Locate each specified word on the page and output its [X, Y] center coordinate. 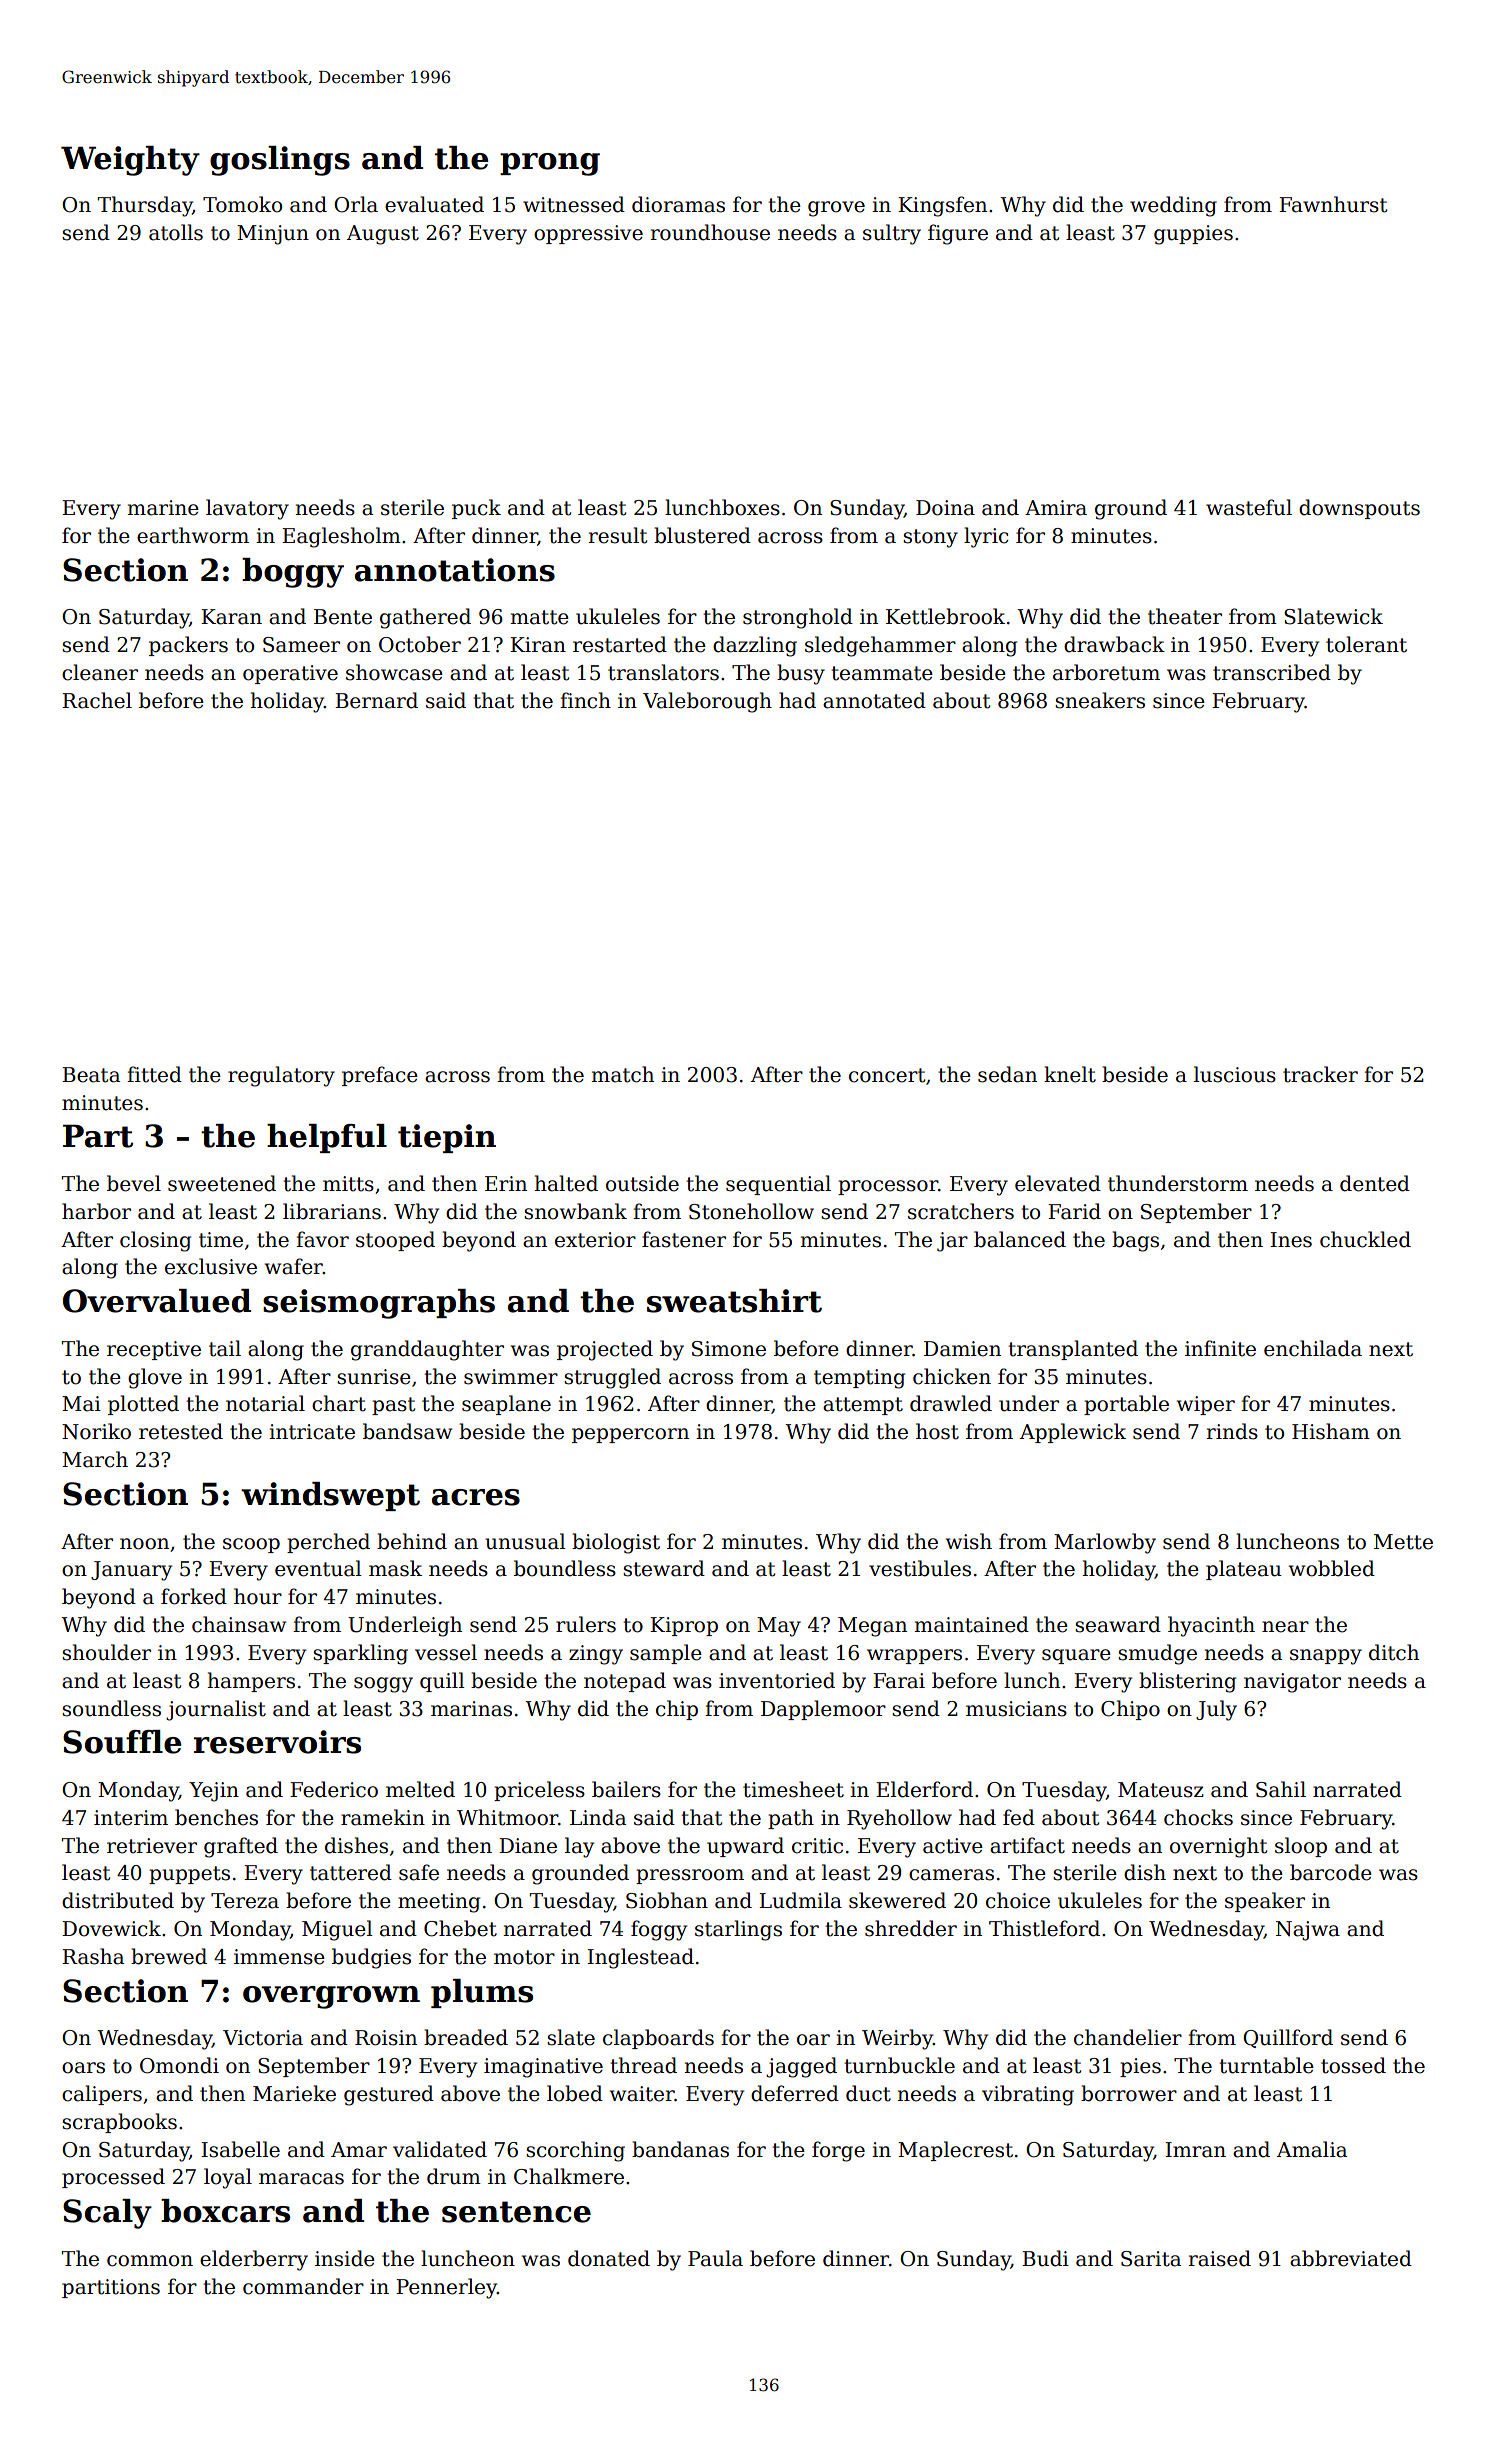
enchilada [1313, 1348]
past [393, 1406]
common [150, 2261]
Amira [1056, 508]
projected [605, 1350]
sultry [892, 234]
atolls [176, 232]
